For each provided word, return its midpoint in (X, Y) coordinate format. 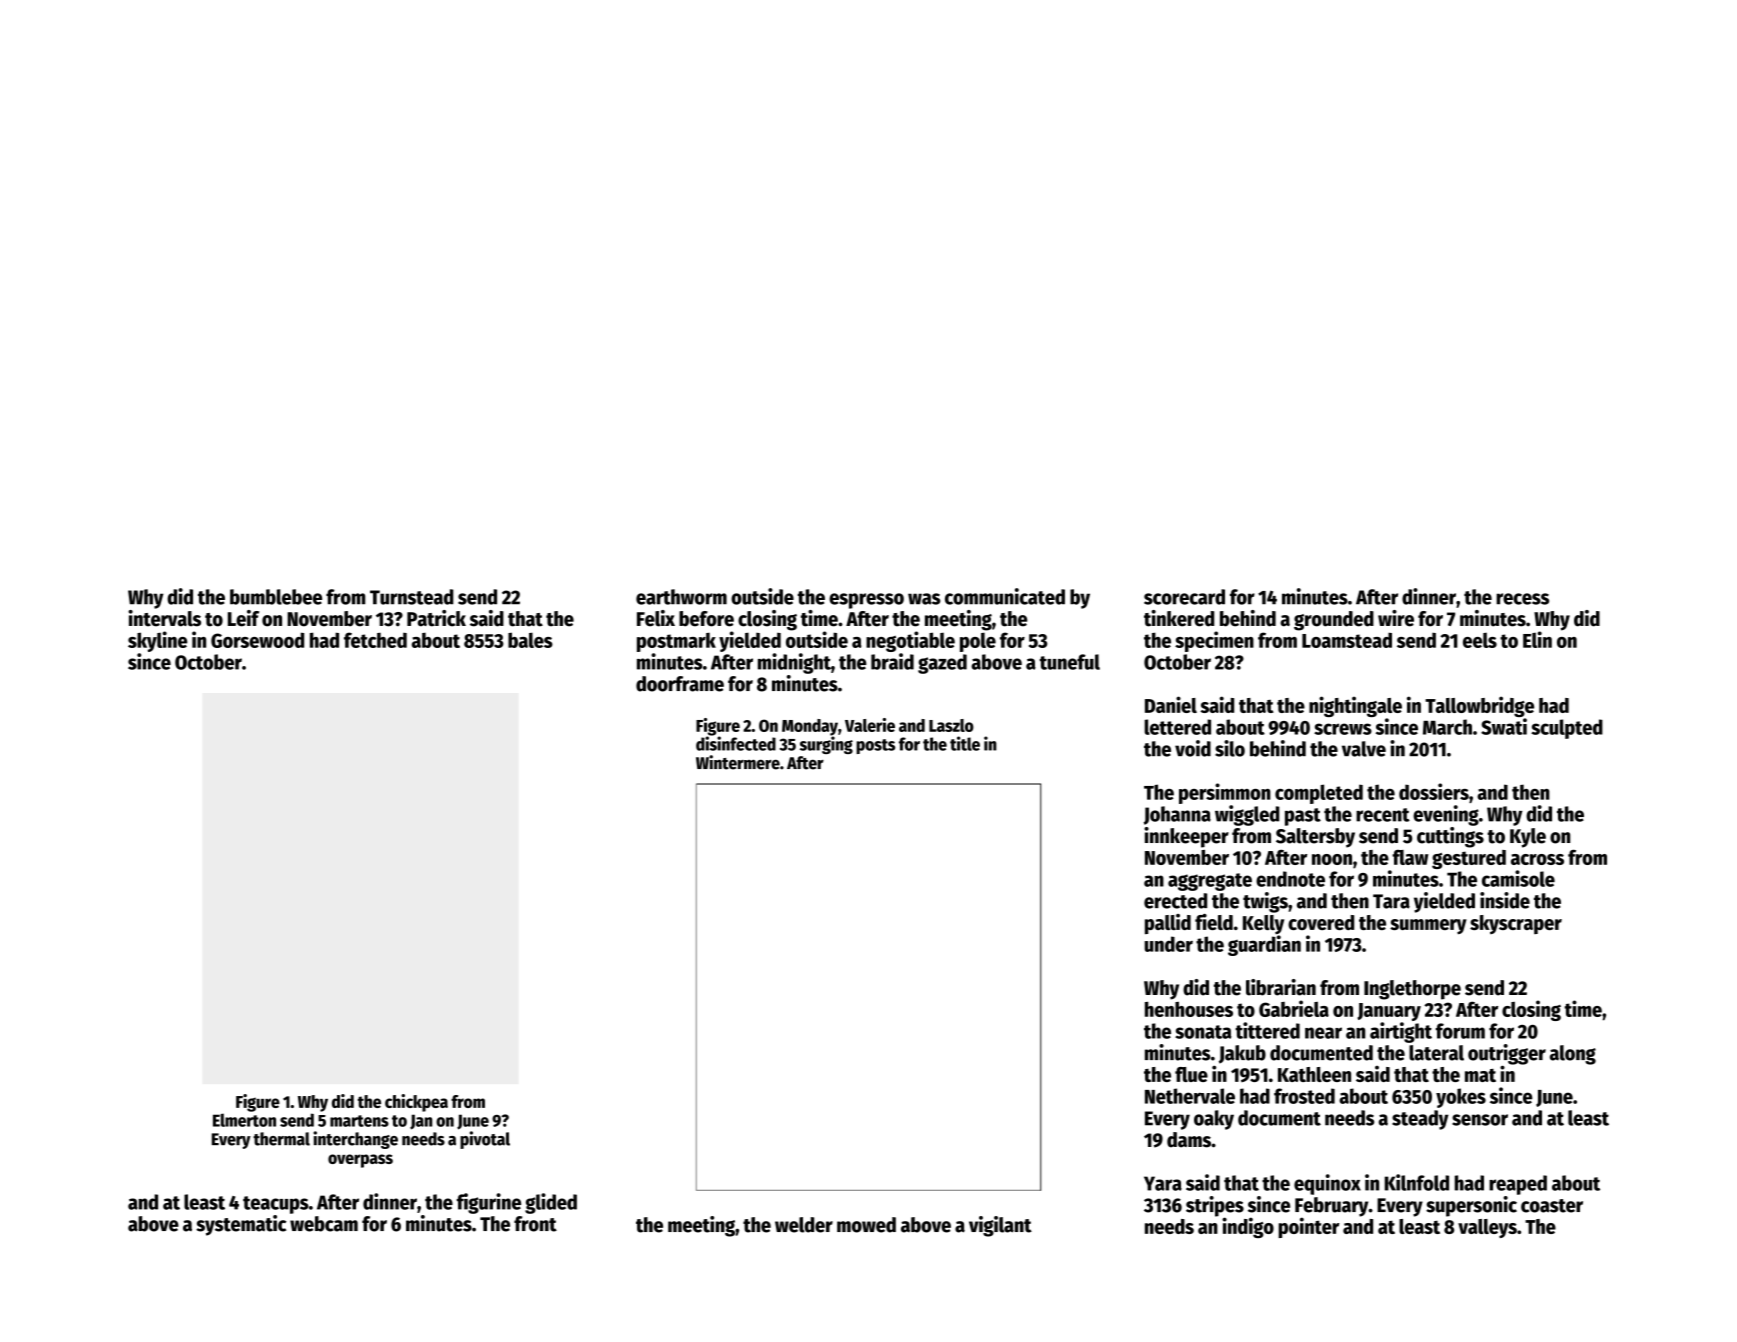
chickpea (416, 1103)
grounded (1334, 621)
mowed (866, 1225)
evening (1446, 815)
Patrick (436, 618)
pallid (1168, 924)
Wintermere (738, 762)
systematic (241, 1225)
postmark (676, 642)
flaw (1410, 857)
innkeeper (1186, 837)
